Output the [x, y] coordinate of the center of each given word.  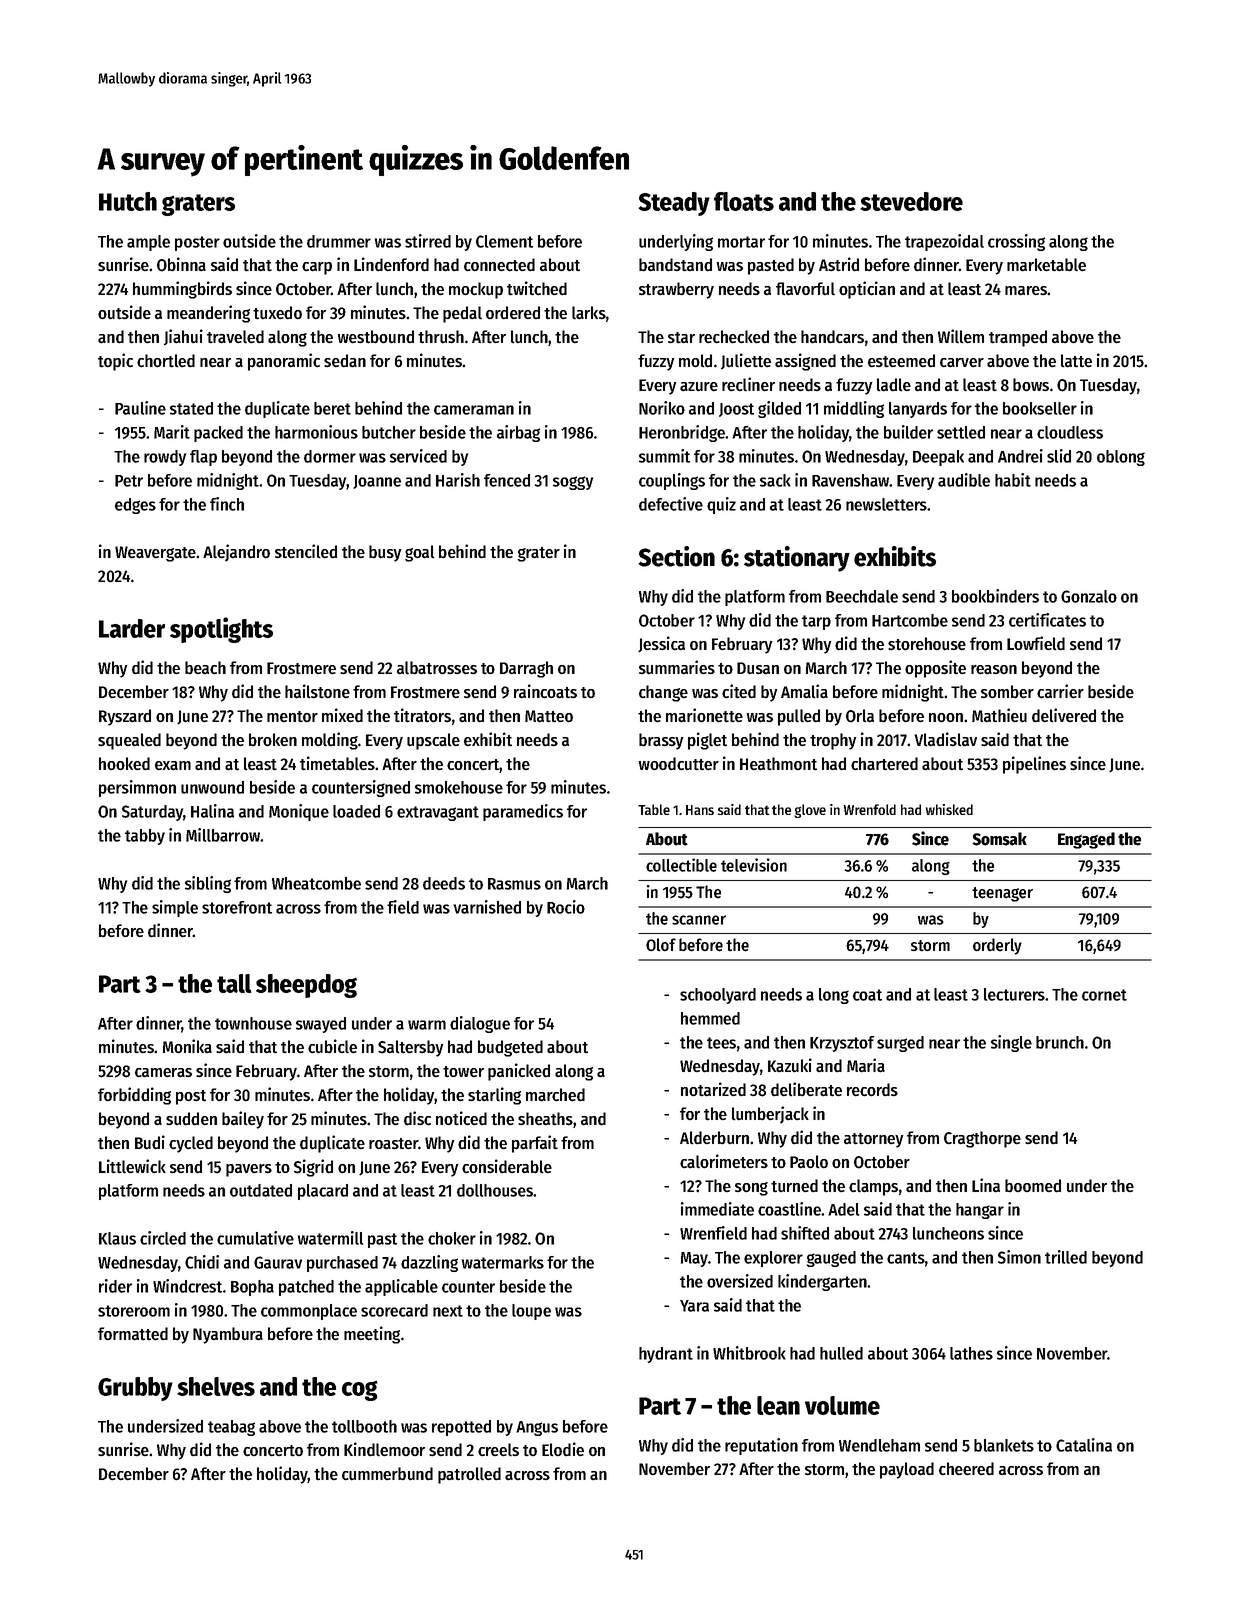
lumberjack [770, 1115]
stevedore [911, 201]
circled [163, 1238]
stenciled [306, 551]
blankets [1004, 1445]
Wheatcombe [316, 883]
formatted [133, 1333]
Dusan [758, 668]
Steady [674, 204]
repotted [461, 1428]
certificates [1047, 620]
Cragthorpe [982, 1139]
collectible [681, 865]
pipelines [1034, 765]
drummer [339, 241]
